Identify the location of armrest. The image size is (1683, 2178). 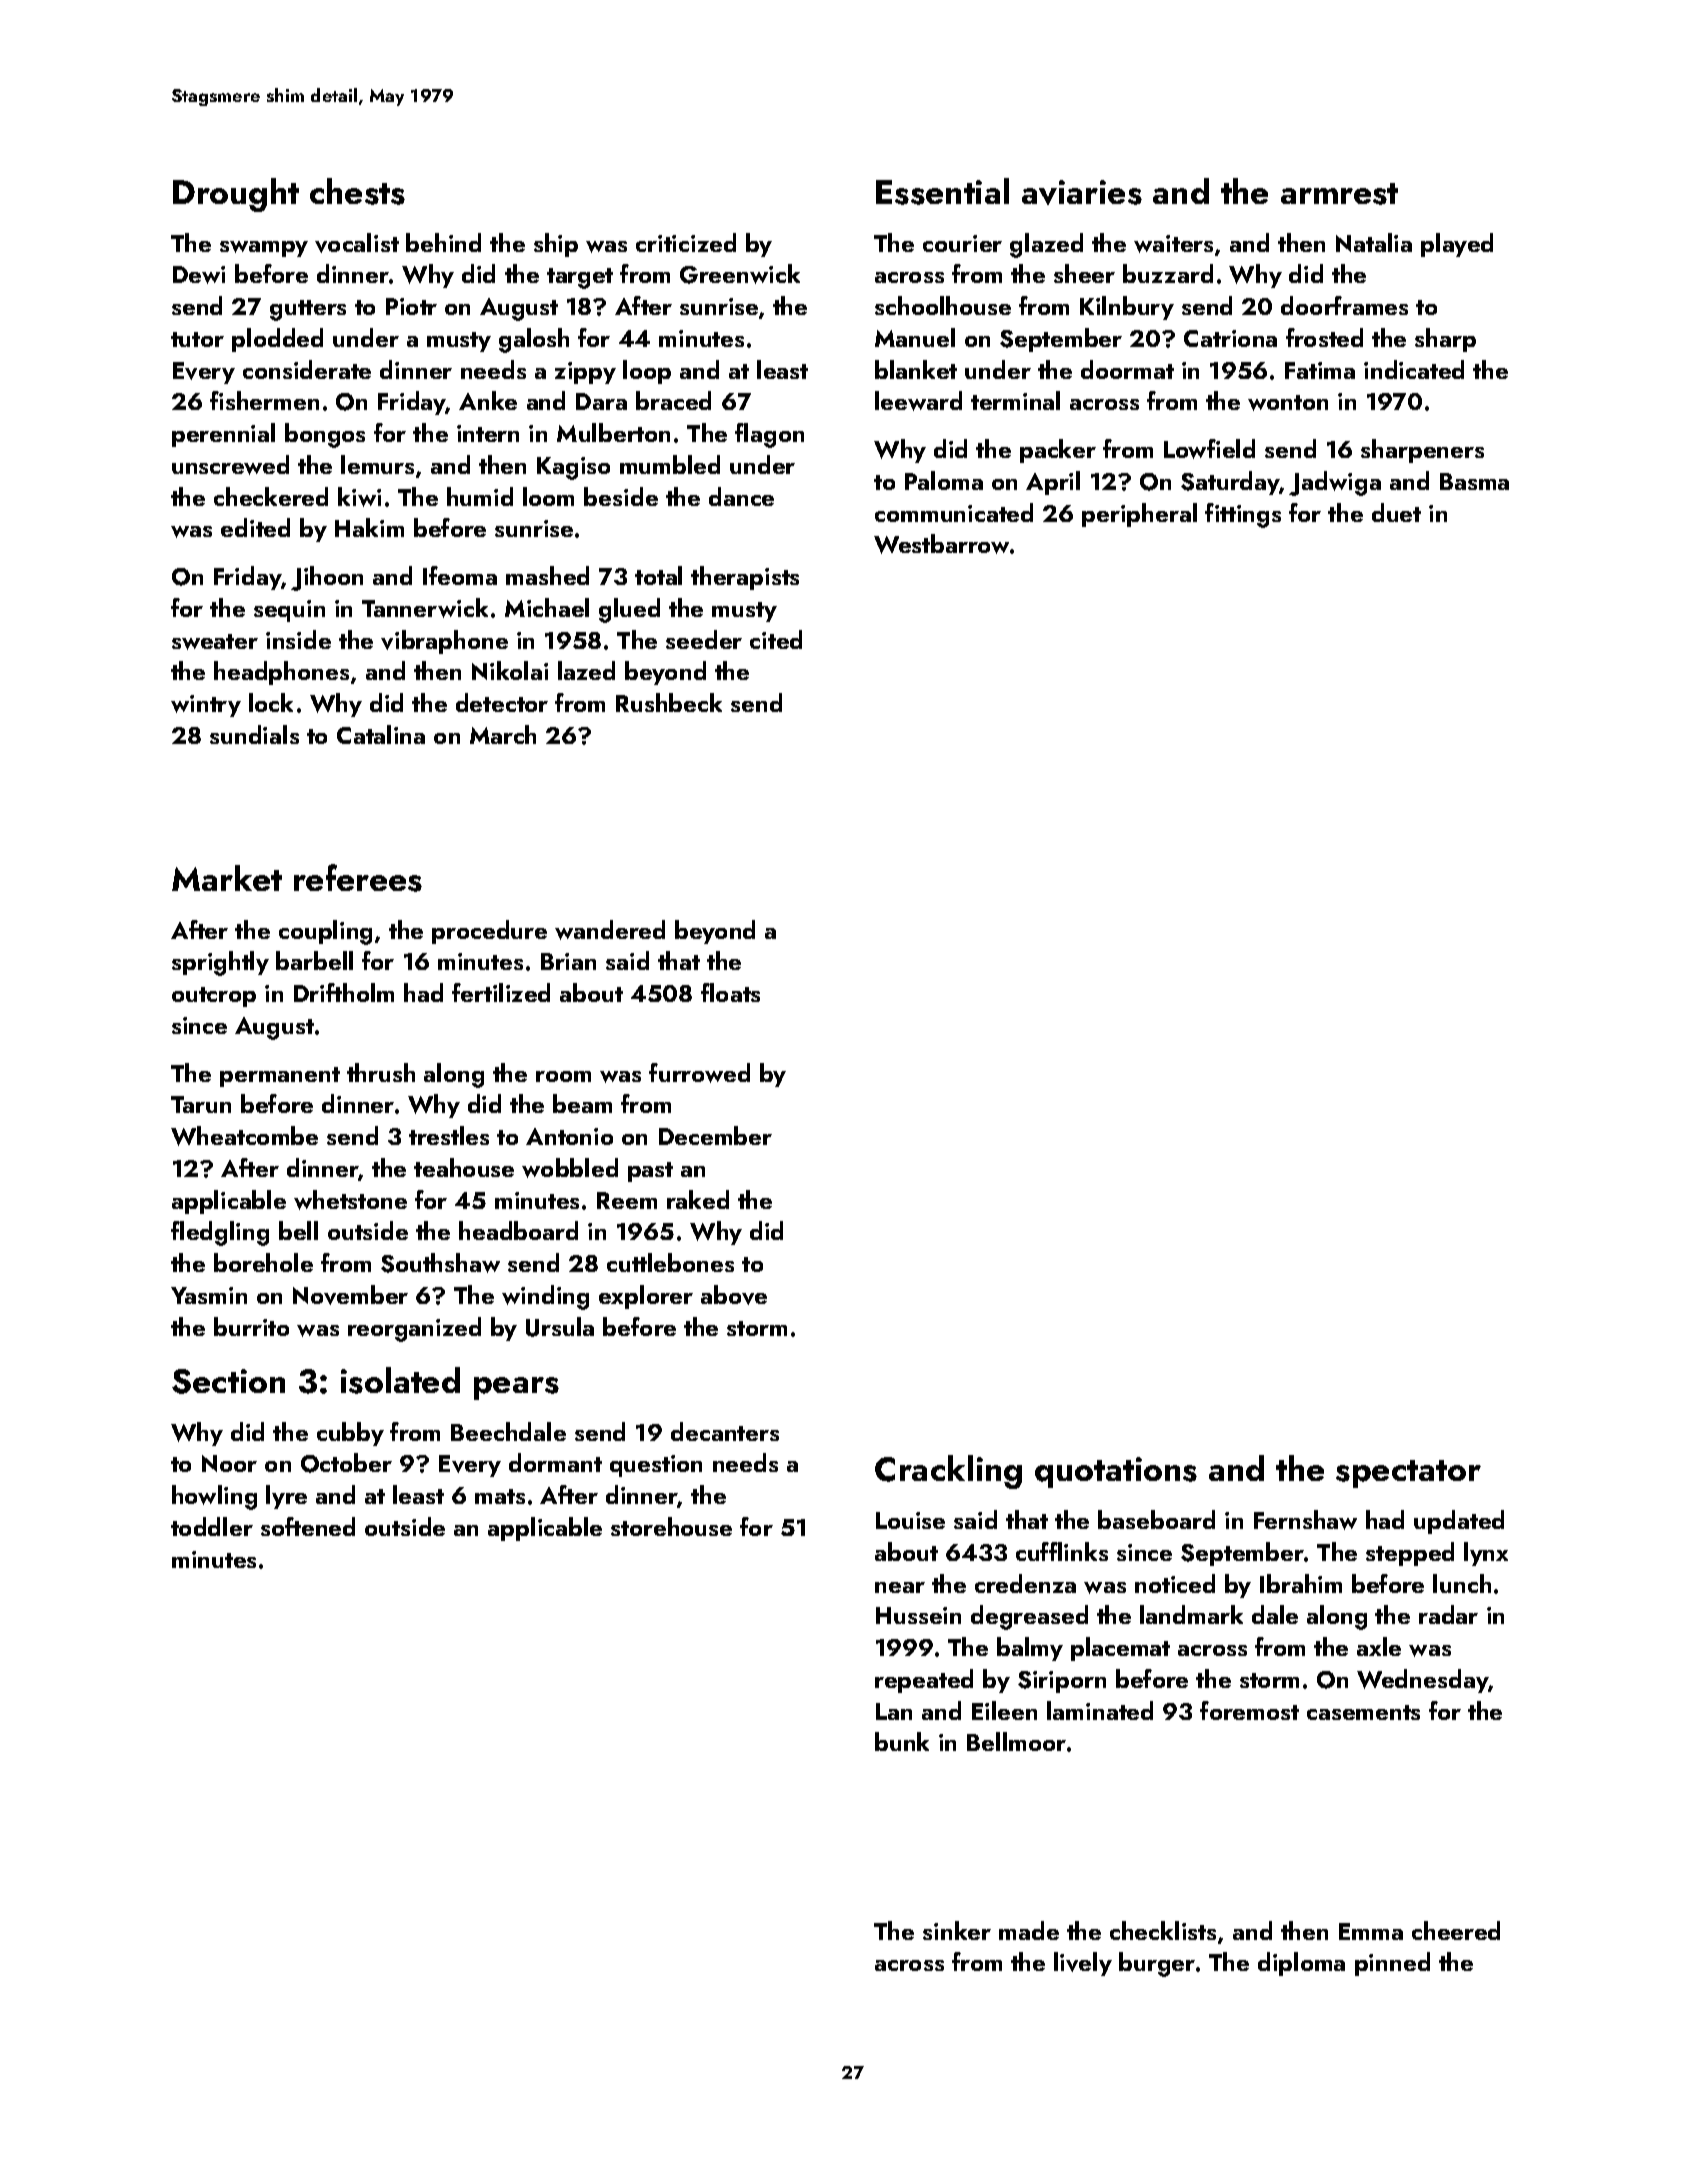
(1339, 194).
